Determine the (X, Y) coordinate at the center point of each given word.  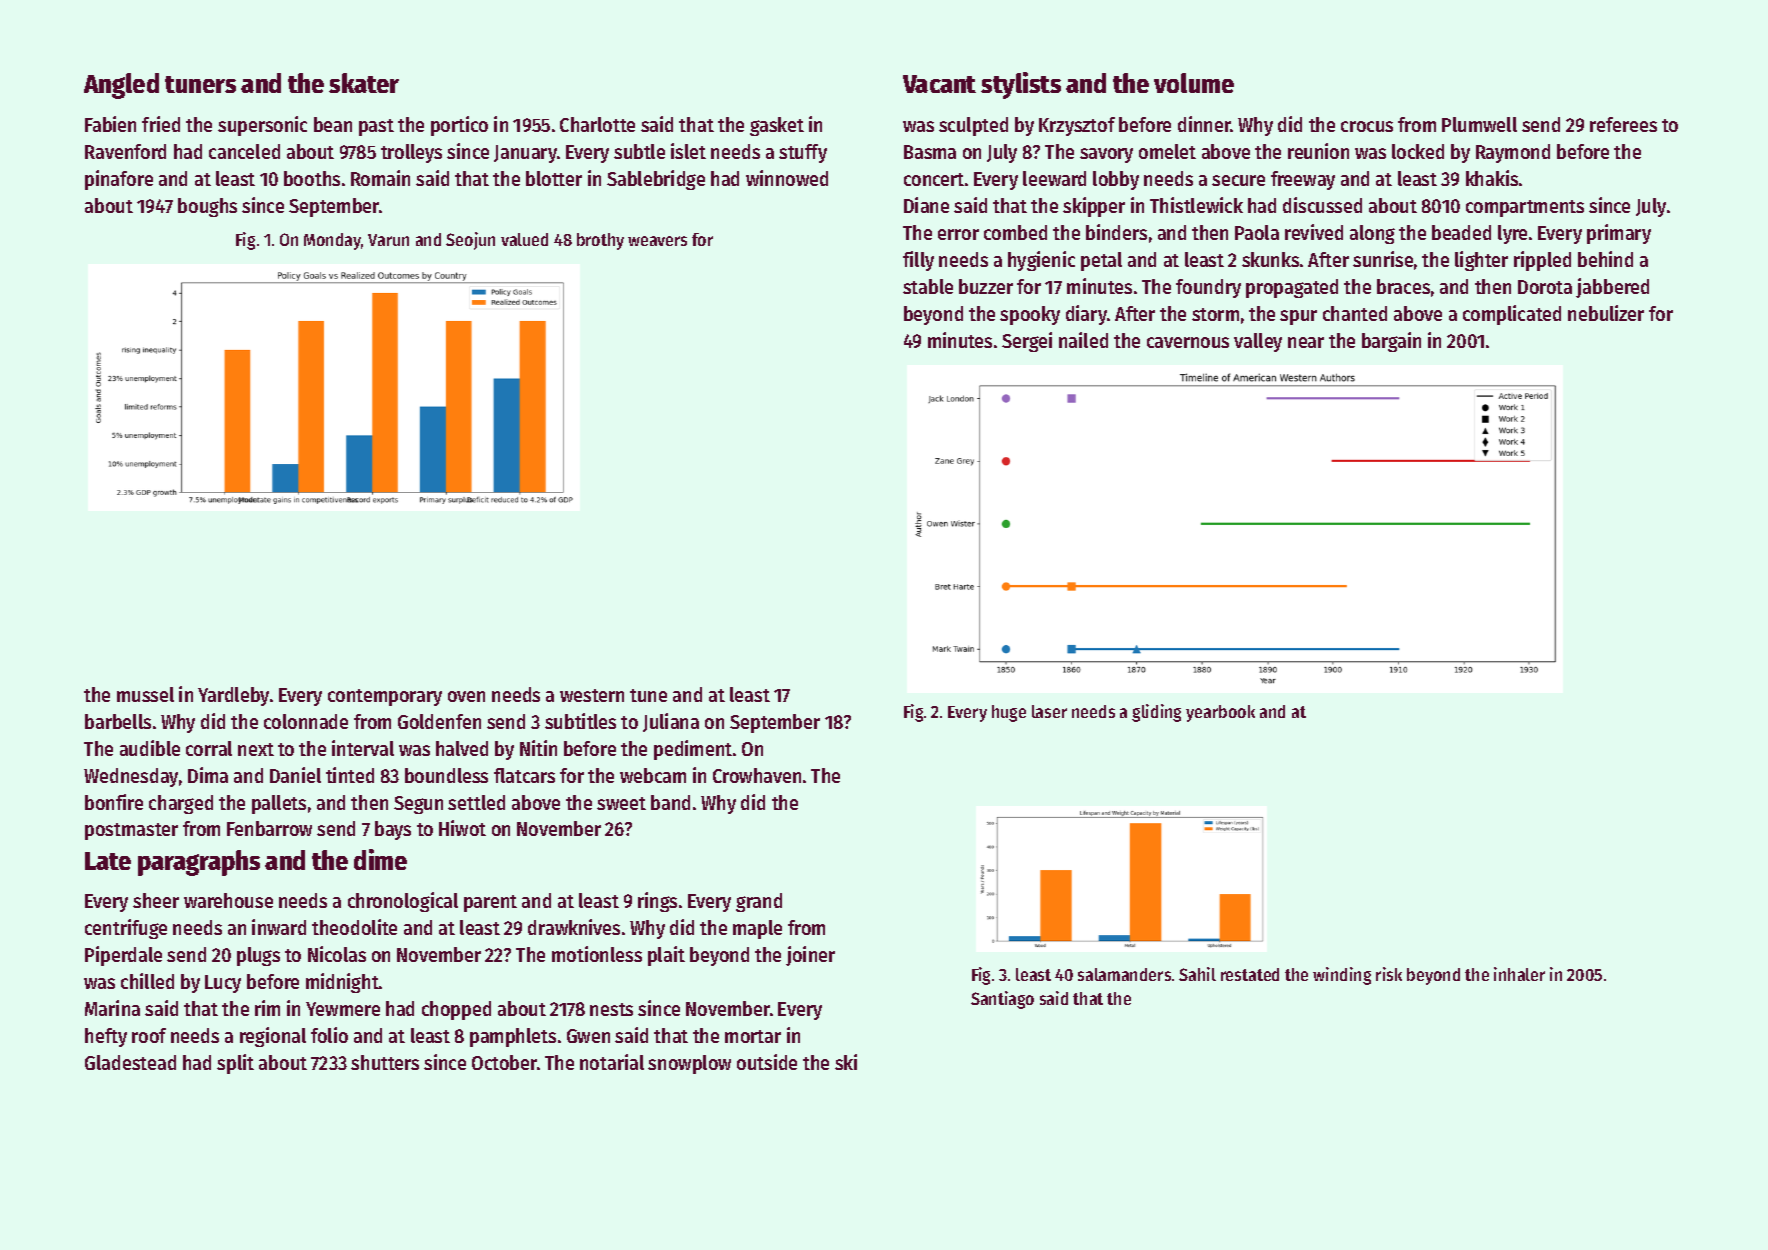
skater (364, 83)
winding (1342, 976)
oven (466, 696)
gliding (1156, 713)
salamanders (1124, 974)
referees (1623, 124)
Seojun (470, 241)
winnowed (787, 178)
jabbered (1612, 288)
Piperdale (123, 956)
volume (1194, 83)
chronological (403, 902)
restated (1250, 974)
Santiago (1002, 1000)
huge (1009, 713)
